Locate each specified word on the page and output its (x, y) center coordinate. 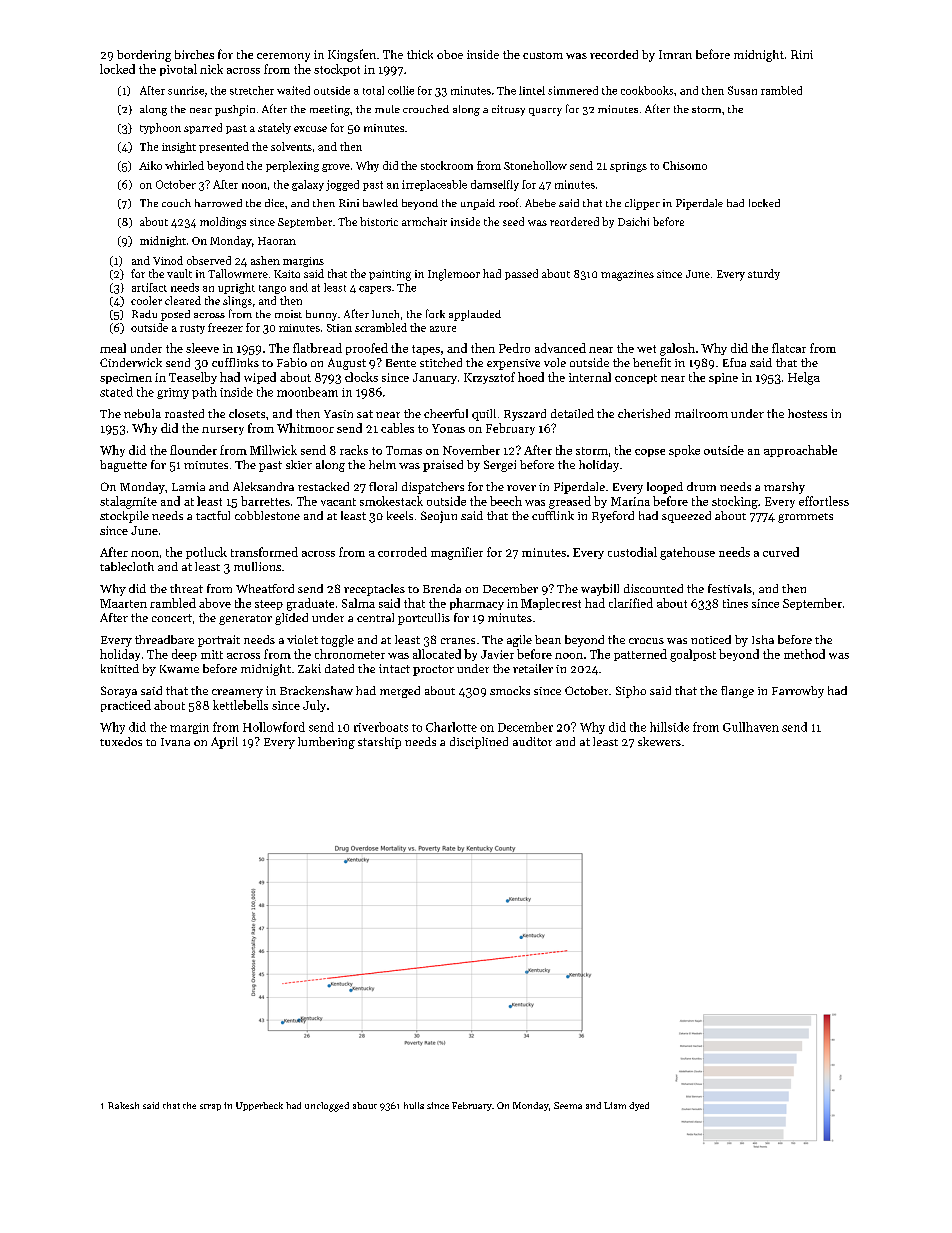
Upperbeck (259, 1106)
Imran (675, 54)
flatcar (789, 348)
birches (194, 54)
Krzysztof (489, 378)
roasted (184, 413)
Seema (568, 1105)
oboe (450, 54)
